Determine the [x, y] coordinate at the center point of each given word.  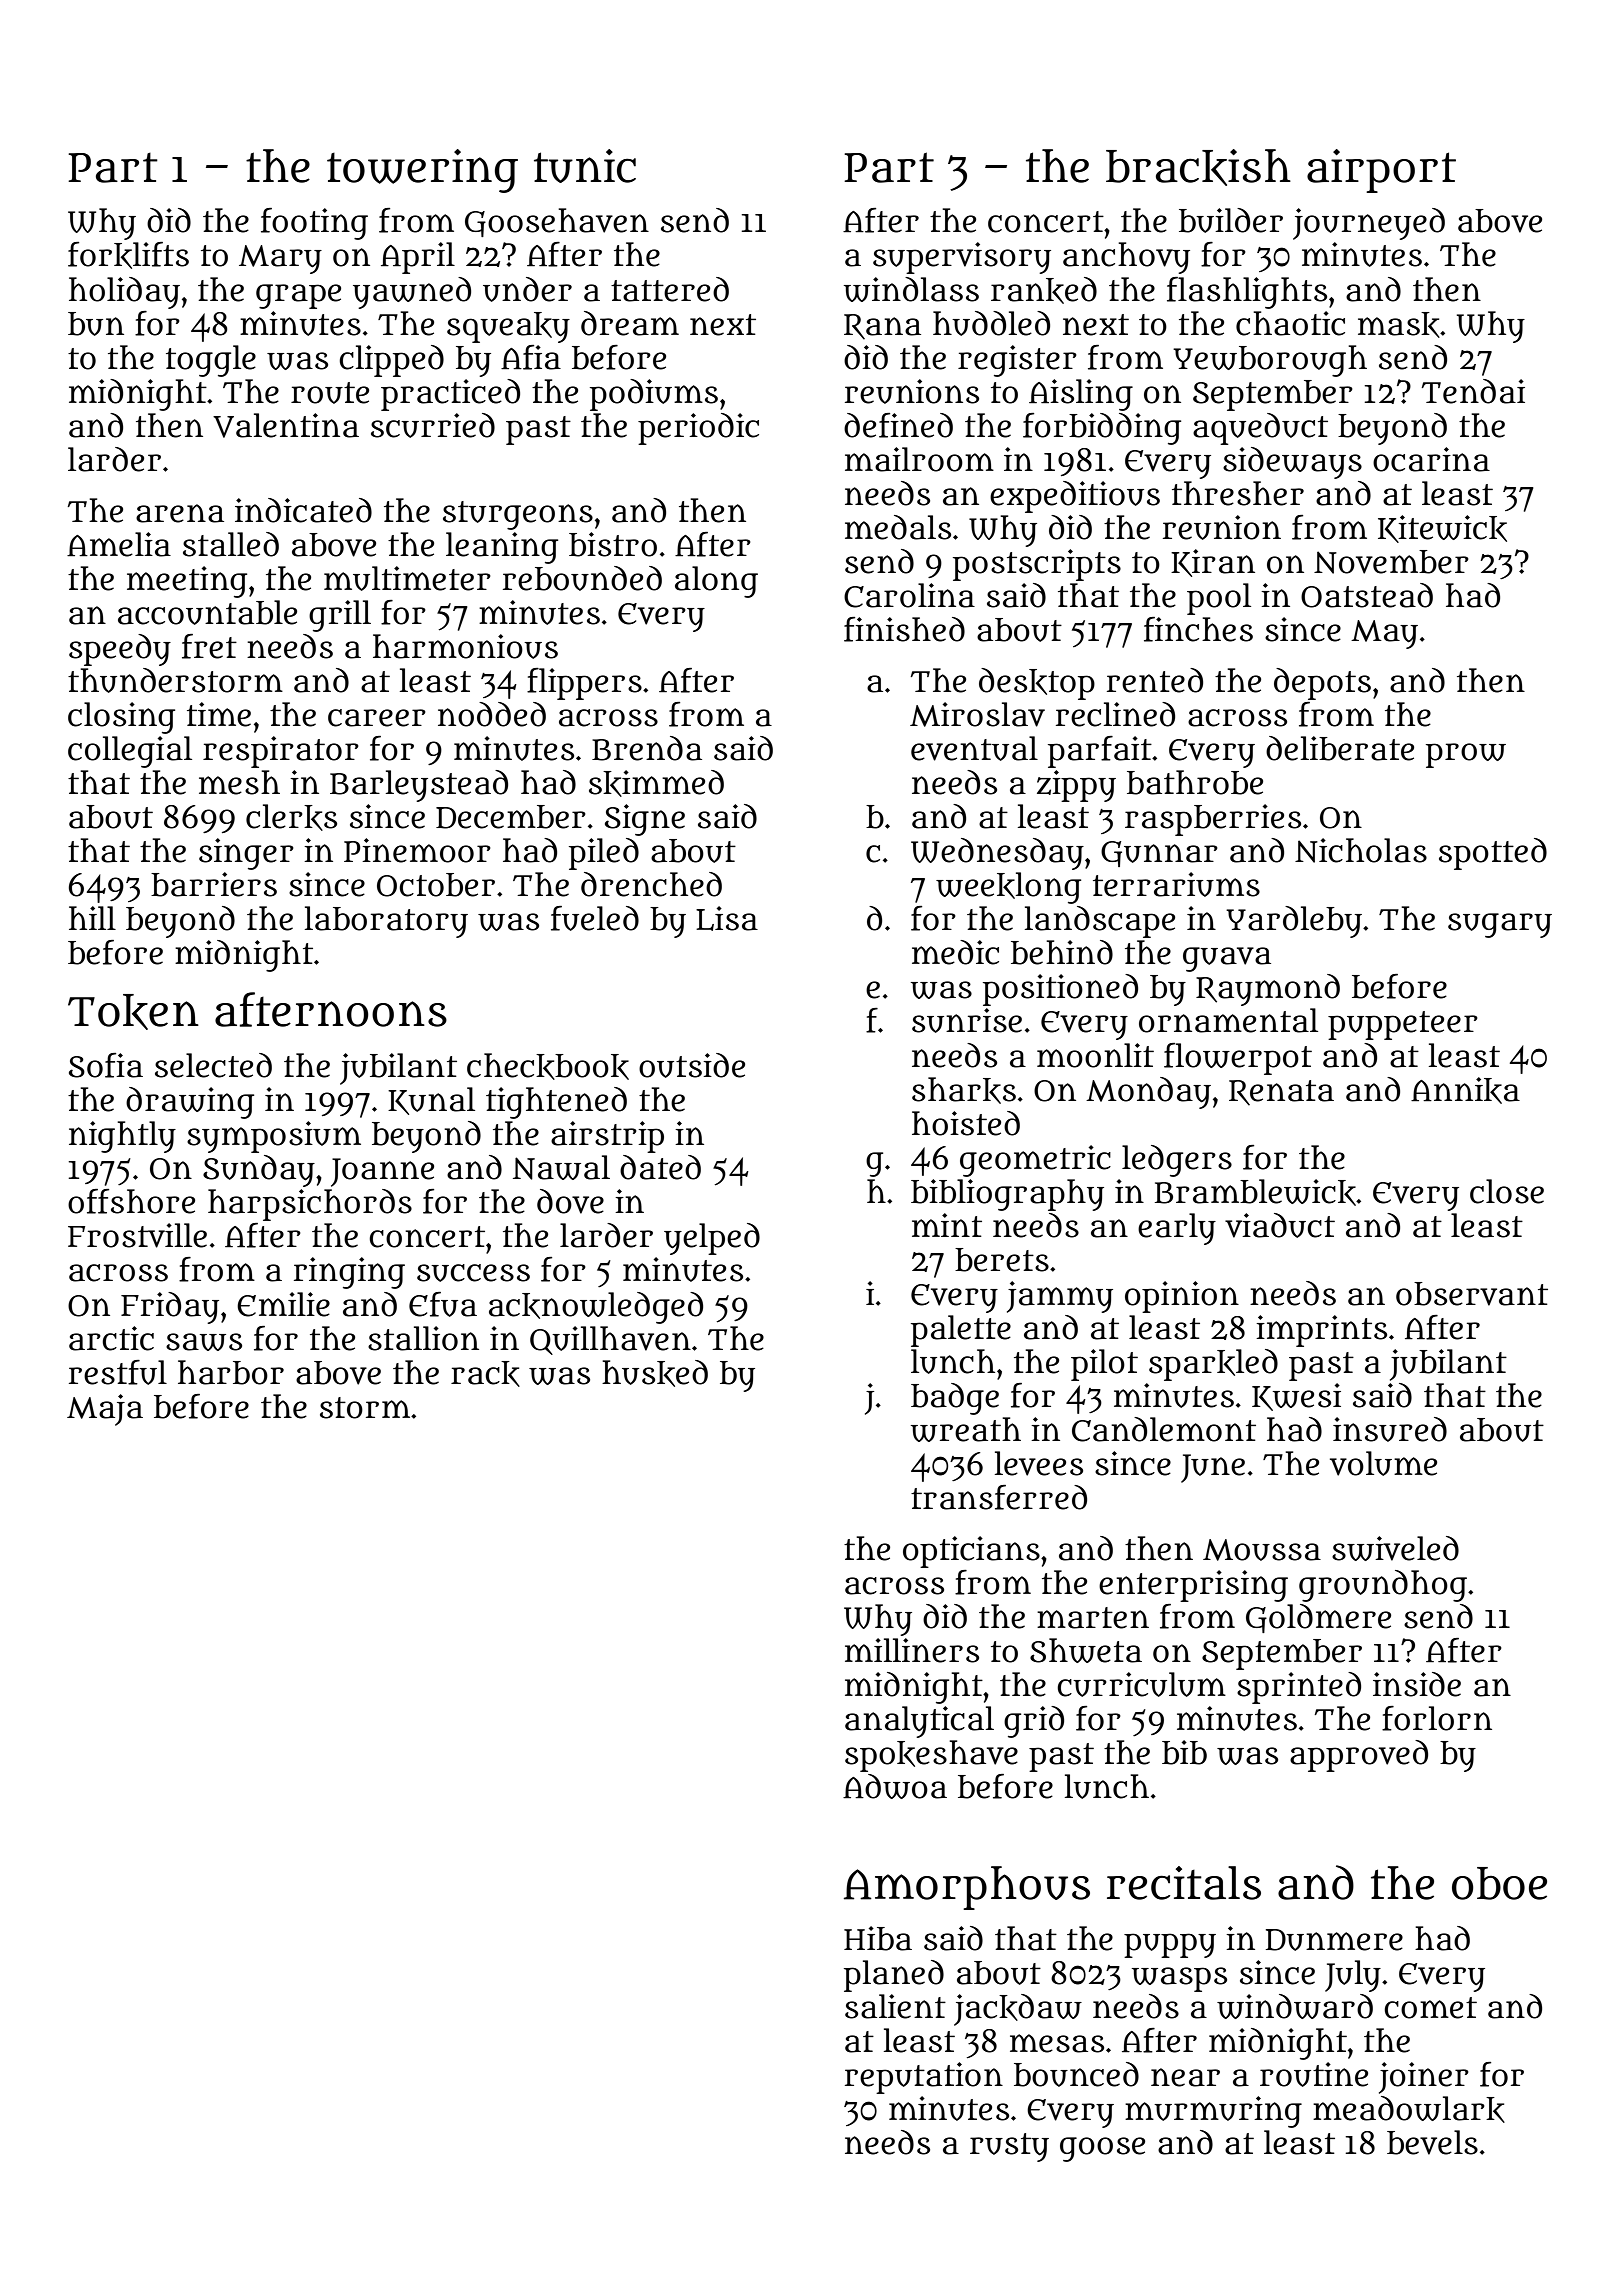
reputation [924, 2078]
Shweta [1086, 1650]
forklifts [128, 255]
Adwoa [895, 1786]
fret [209, 646]
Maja [105, 1410]
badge [955, 1399]
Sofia [106, 1065]
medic [955, 952]
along [716, 582]
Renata [1281, 1093]
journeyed [1369, 224]
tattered [670, 289]
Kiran [1213, 563]
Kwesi [1296, 1397]
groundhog [1383, 1586]
